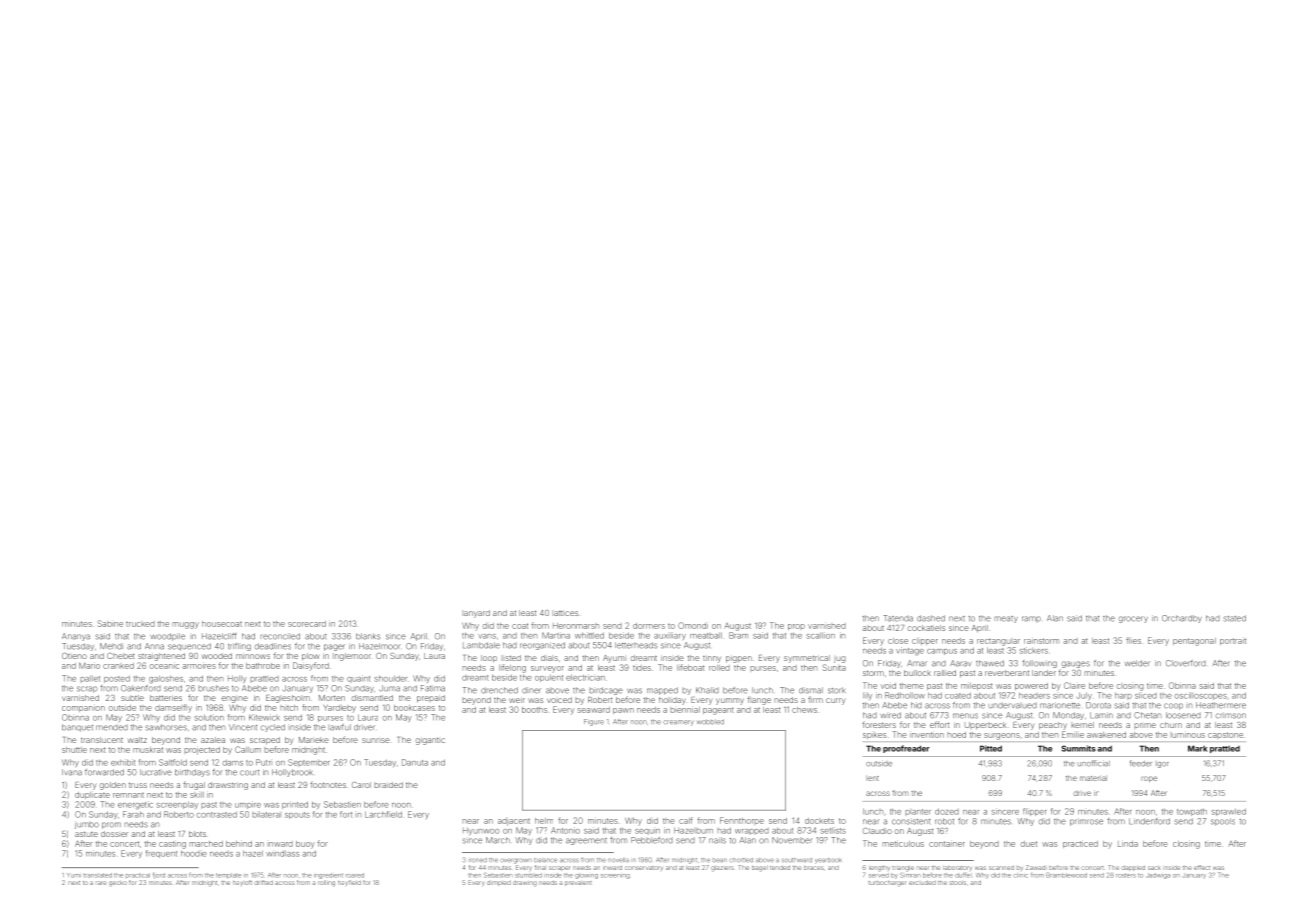  What do you see at coordinates (358, 679) in the screenshot?
I see `quaint` at bounding box center [358, 679].
